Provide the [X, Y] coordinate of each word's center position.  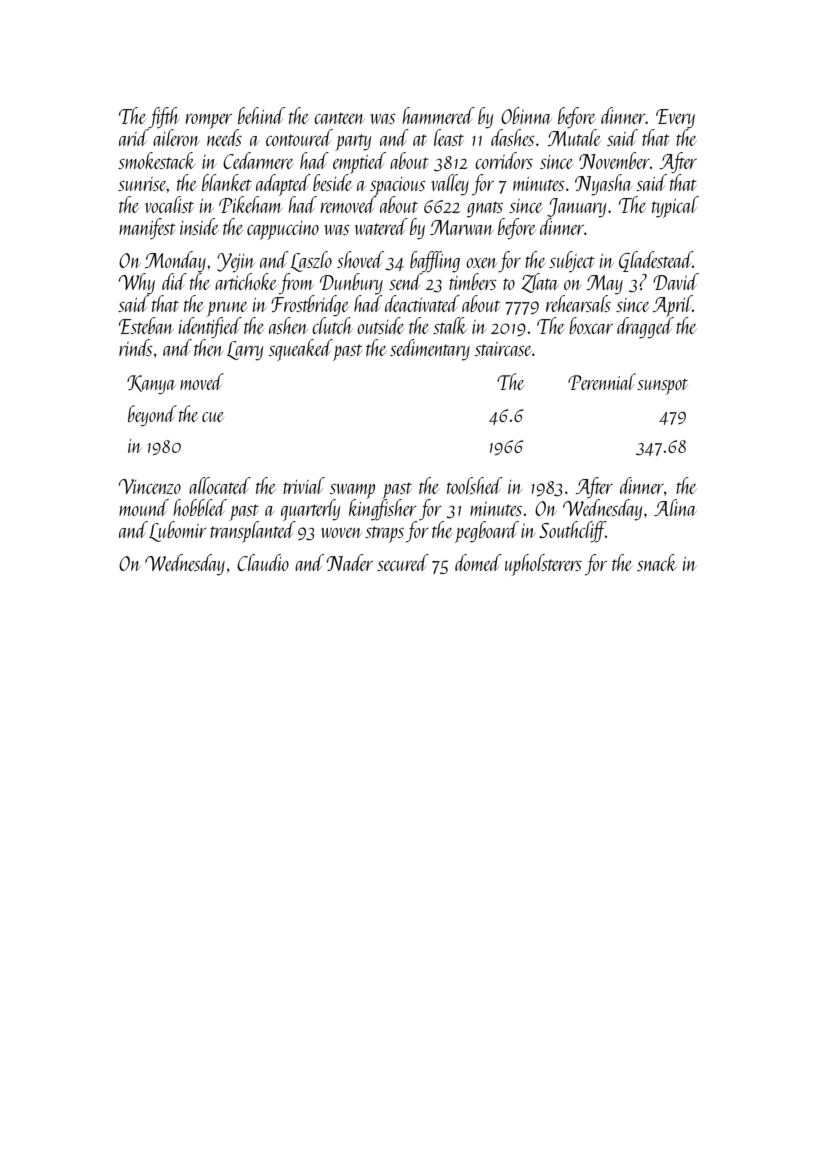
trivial [304, 485]
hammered [438, 115]
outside [380, 325]
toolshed [475, 485]
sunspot [662, 387]
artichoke [246, 281]
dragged [645, 328]
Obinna [526, 115]
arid [134, 137]
